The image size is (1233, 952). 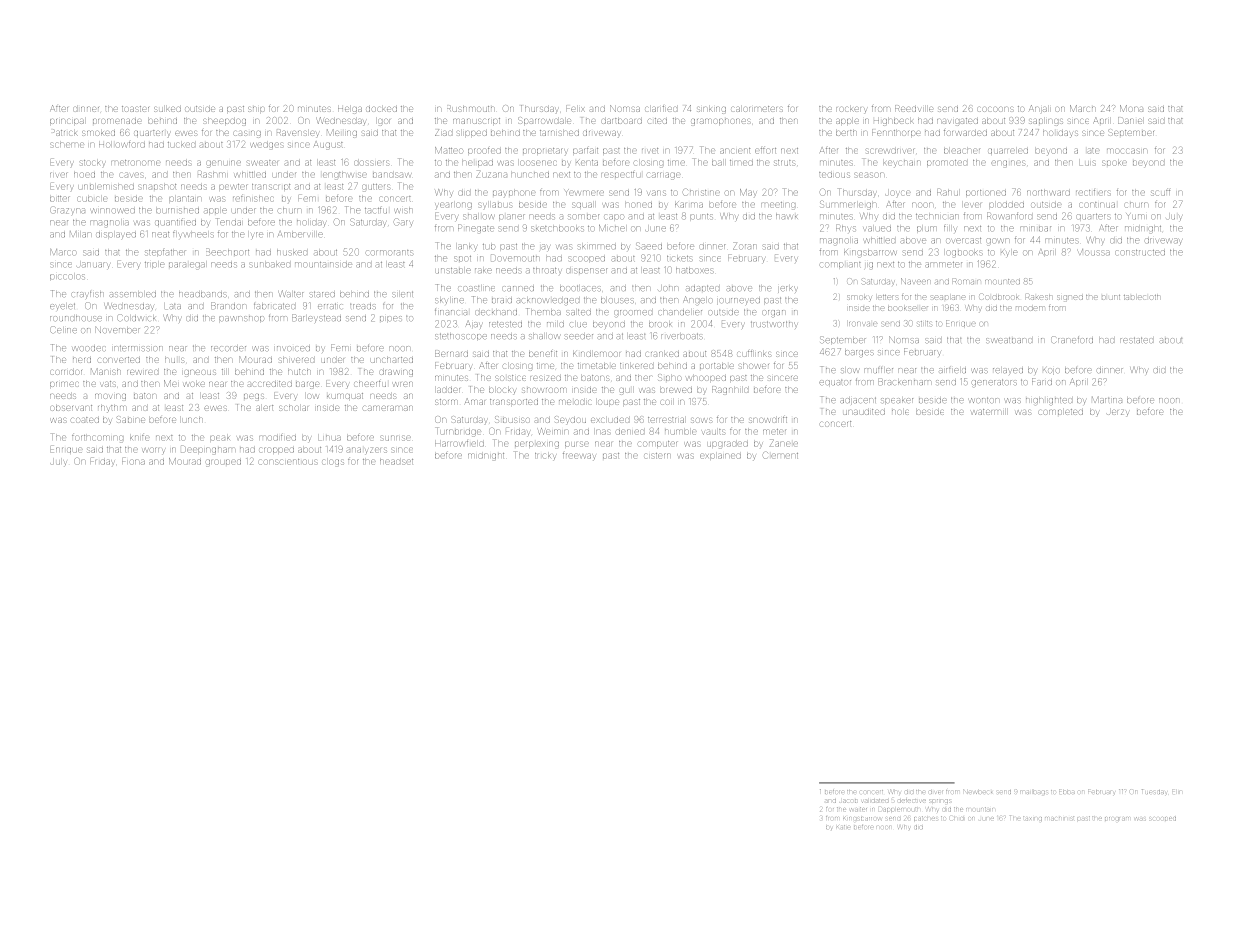 I want to click on clarified, so click(x=661, y=109).
